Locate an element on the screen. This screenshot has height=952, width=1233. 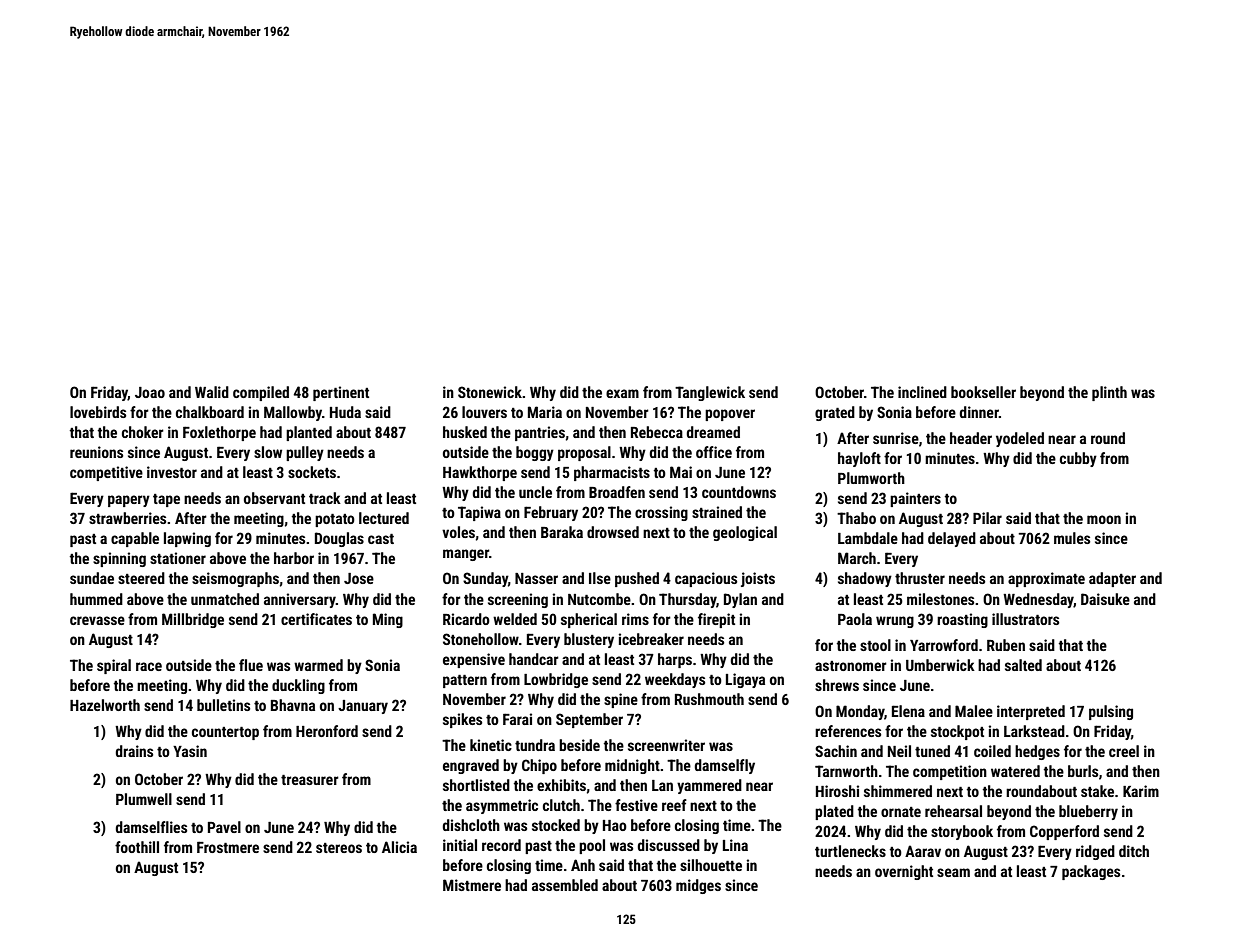
Pavel is located at coordinates (224, 827).
